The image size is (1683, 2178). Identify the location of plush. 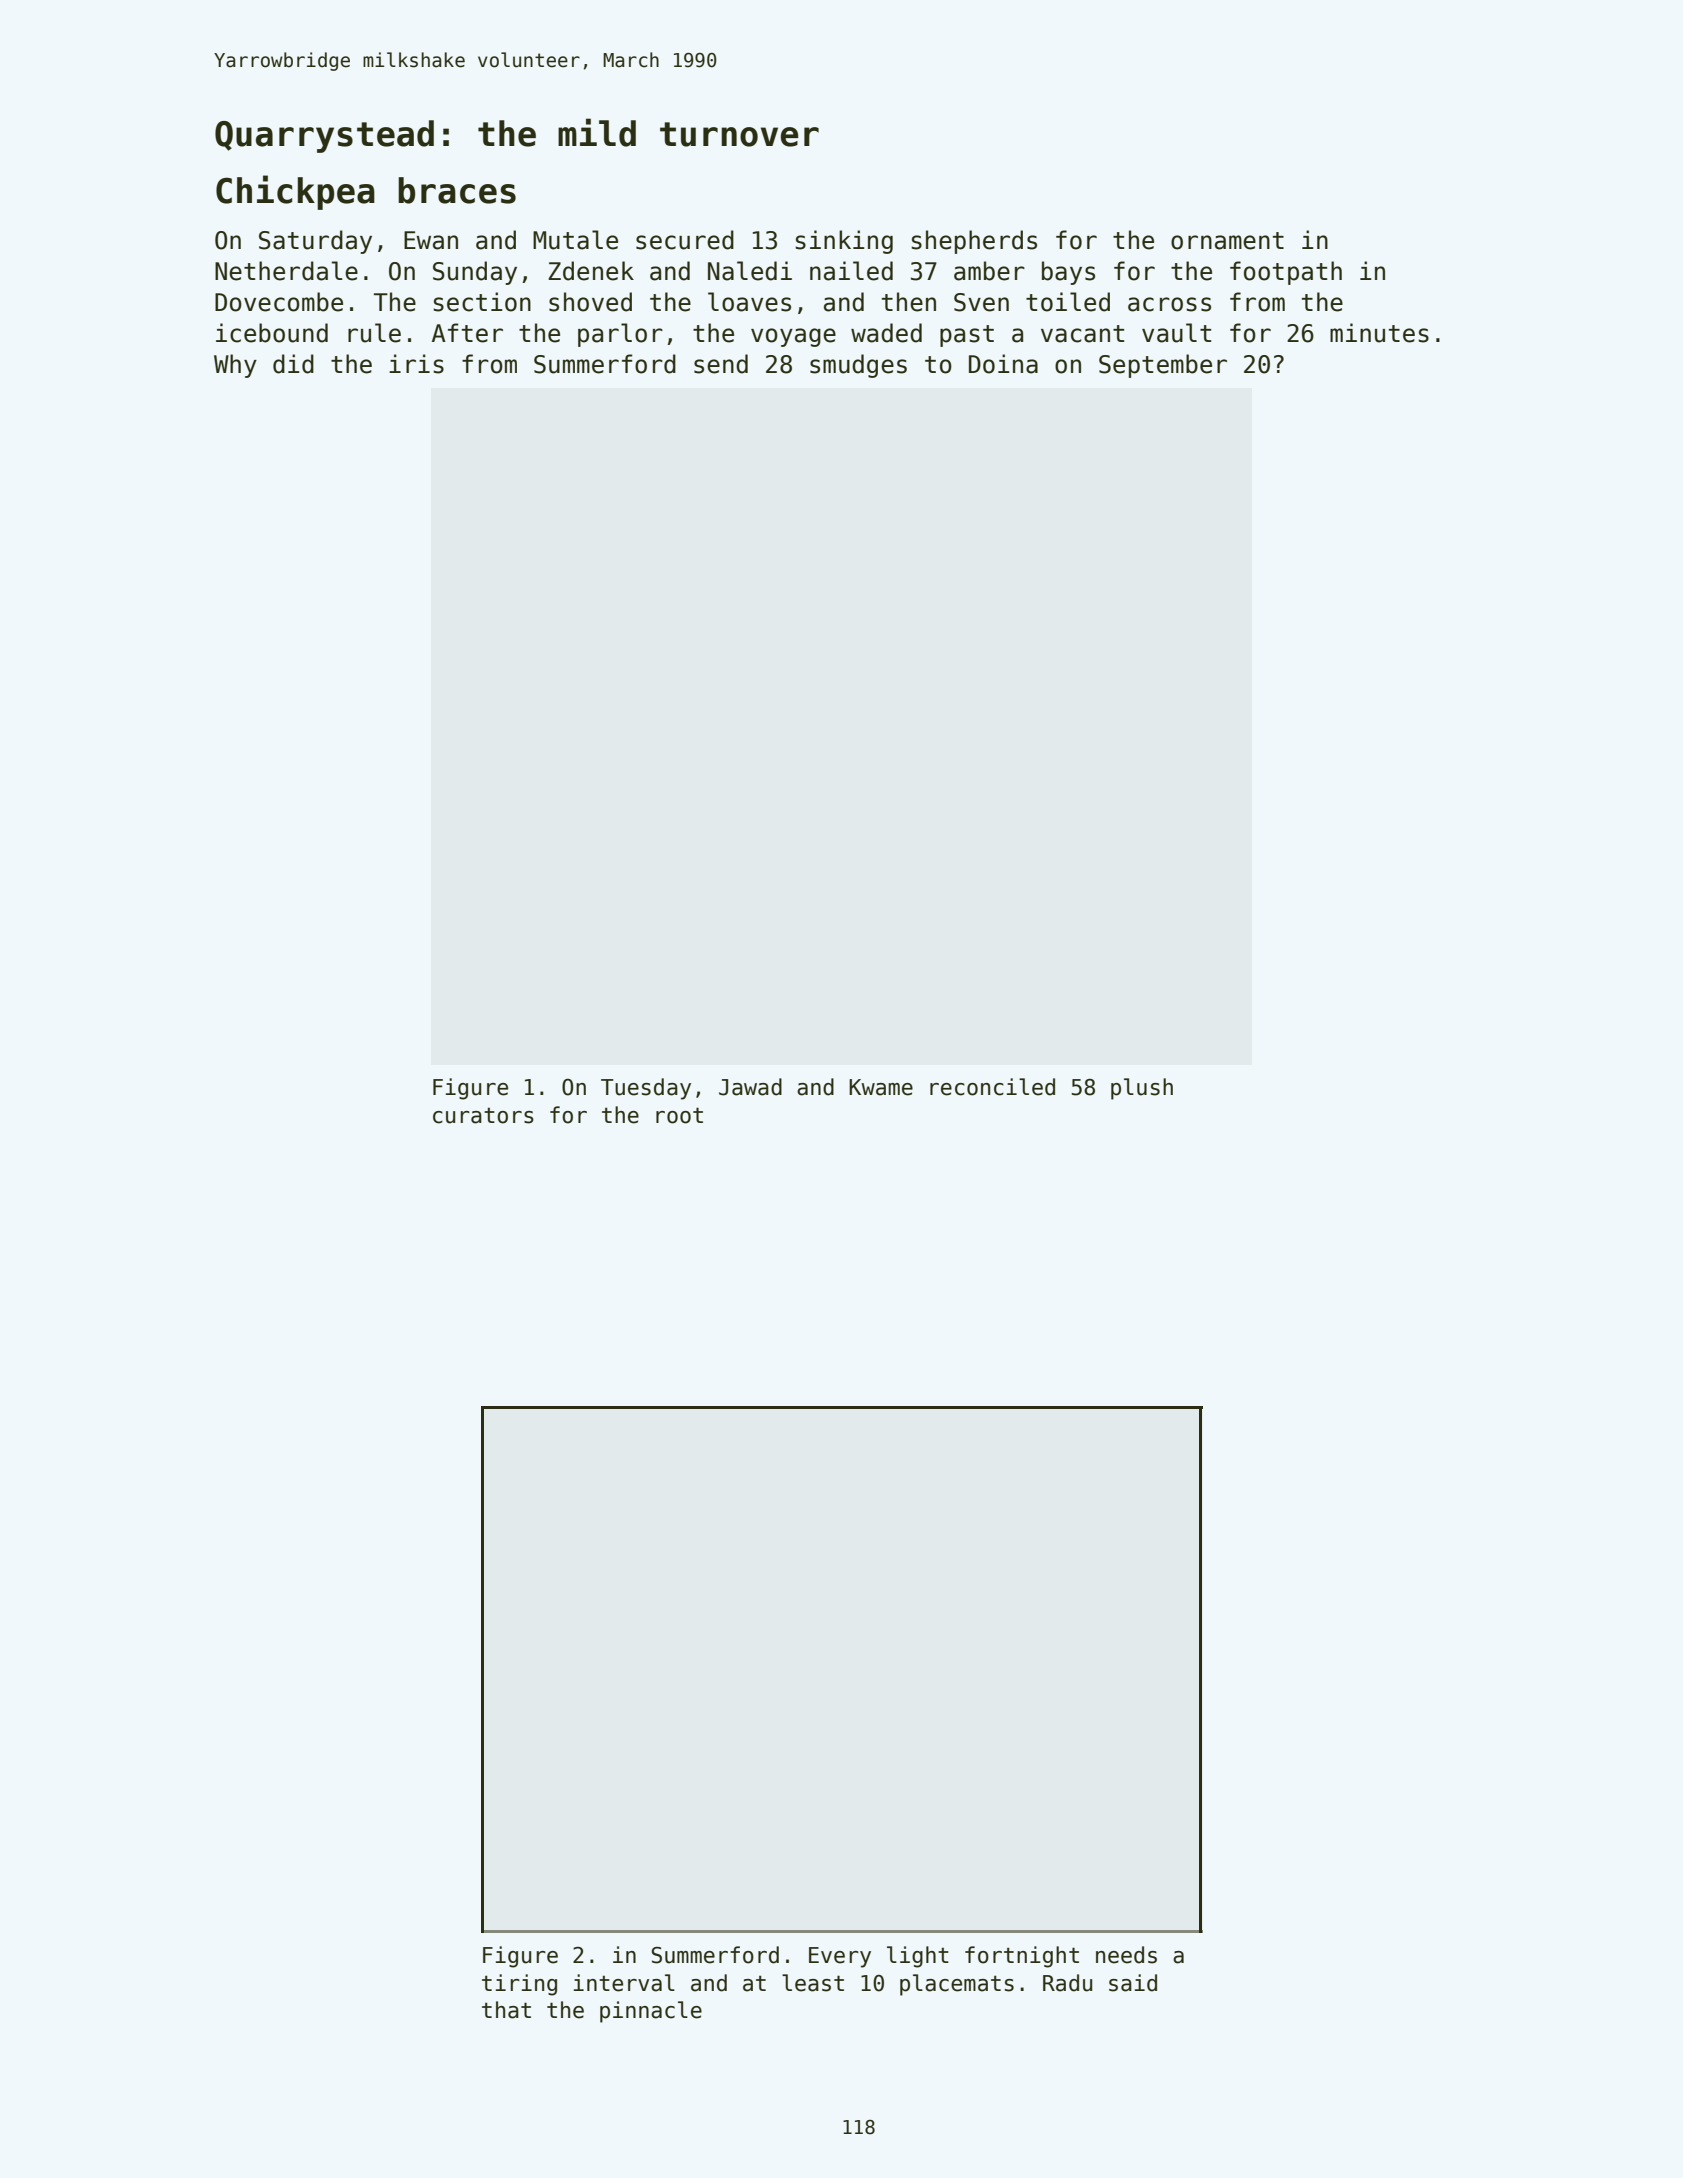
(1142, 1089).
